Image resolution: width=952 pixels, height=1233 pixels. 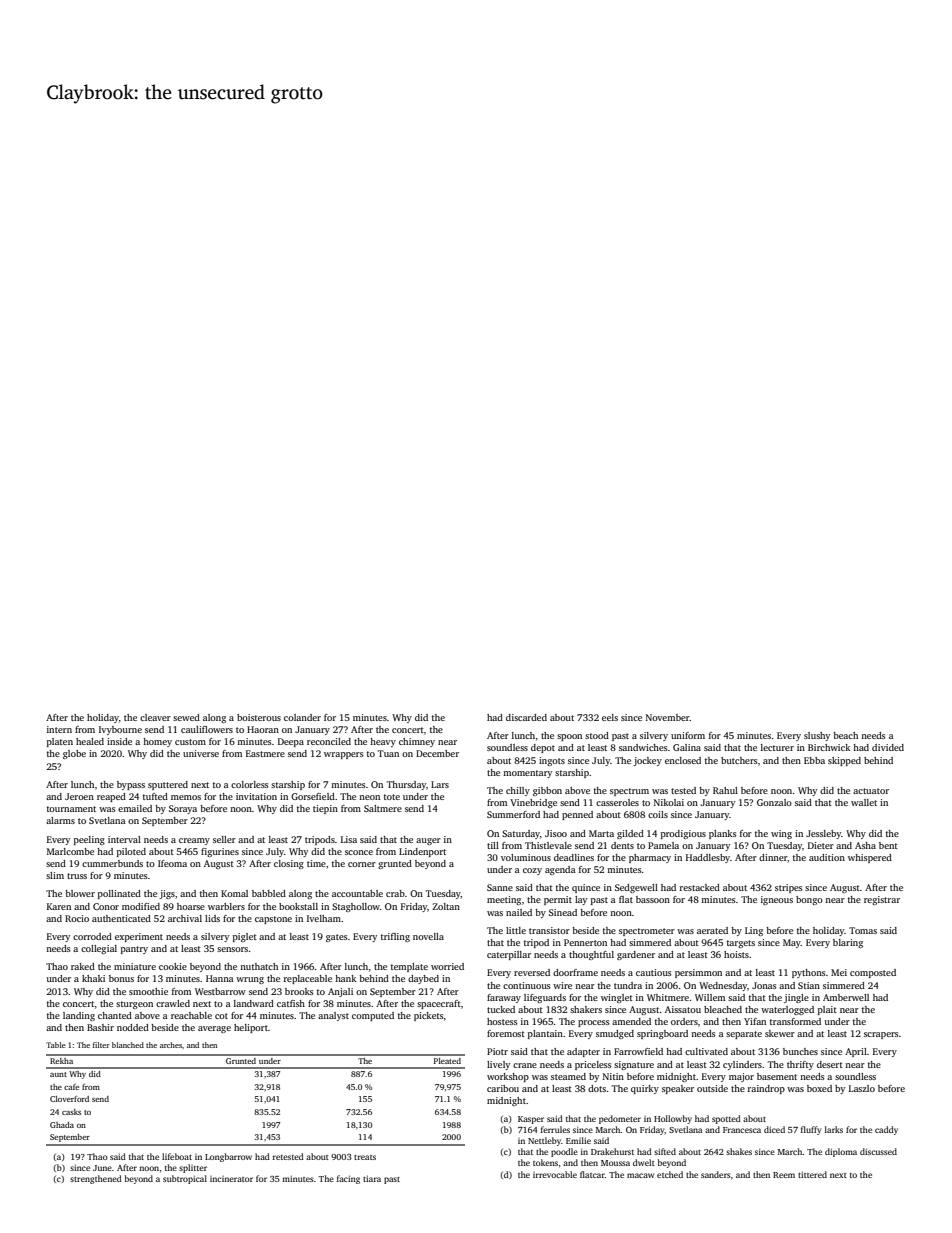 What do you see at coordinates (569, 737) in the screenshot?
I see `spoon` at bounding box center [569, 737].
